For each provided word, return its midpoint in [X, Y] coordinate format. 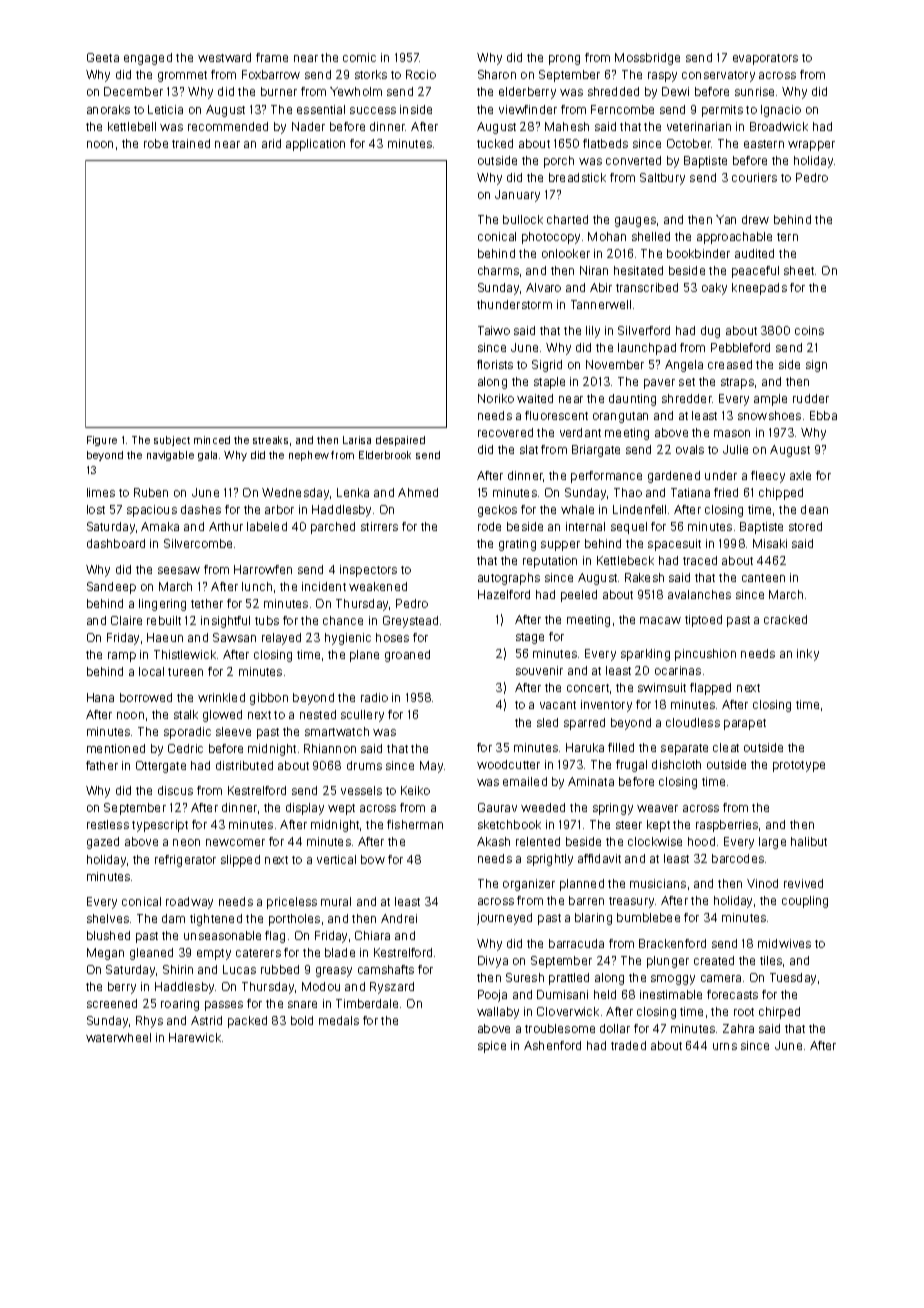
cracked [785, 619]
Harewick [195, 1037]
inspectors [368, 571]
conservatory [718, 76]
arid [271, 143]
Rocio [421, 74]
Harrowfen [263, 569]
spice [492, 1047]
